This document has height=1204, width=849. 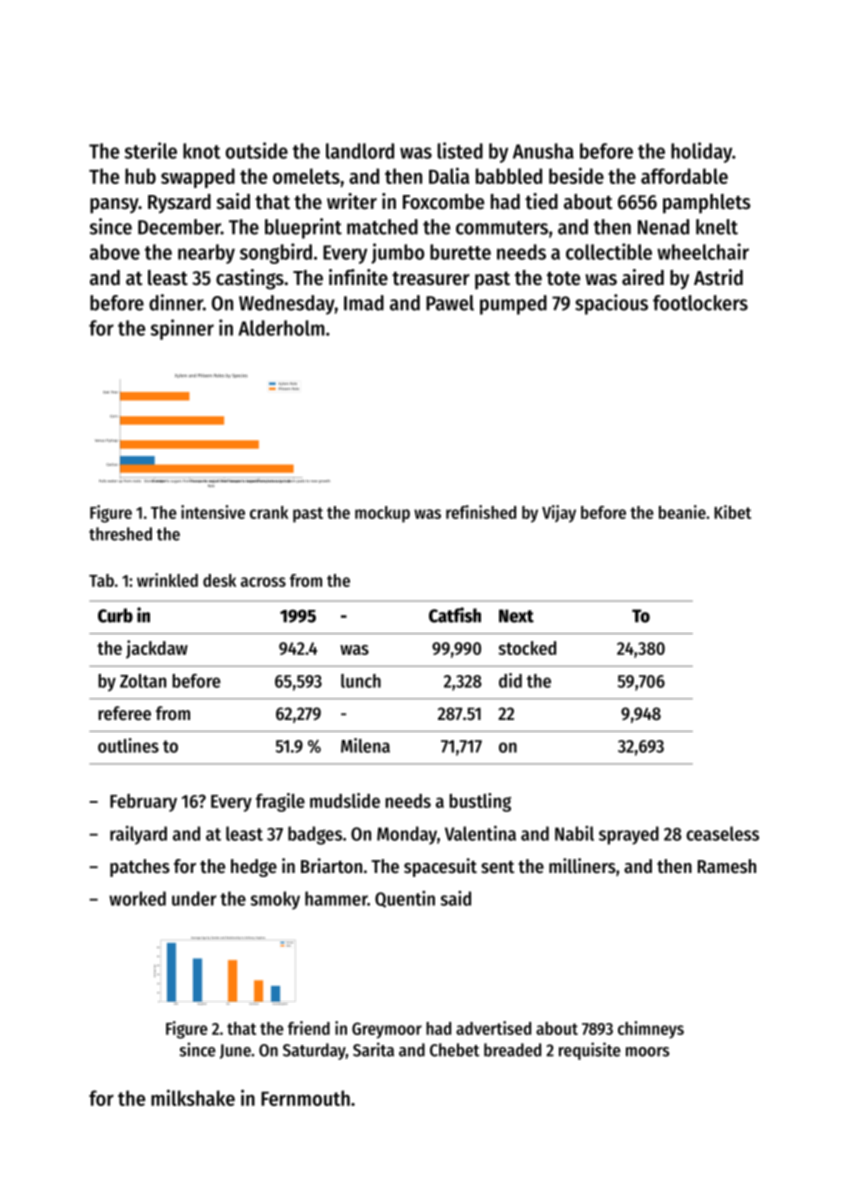 I want to click on Chebet, so click(x=455, y=1050).
